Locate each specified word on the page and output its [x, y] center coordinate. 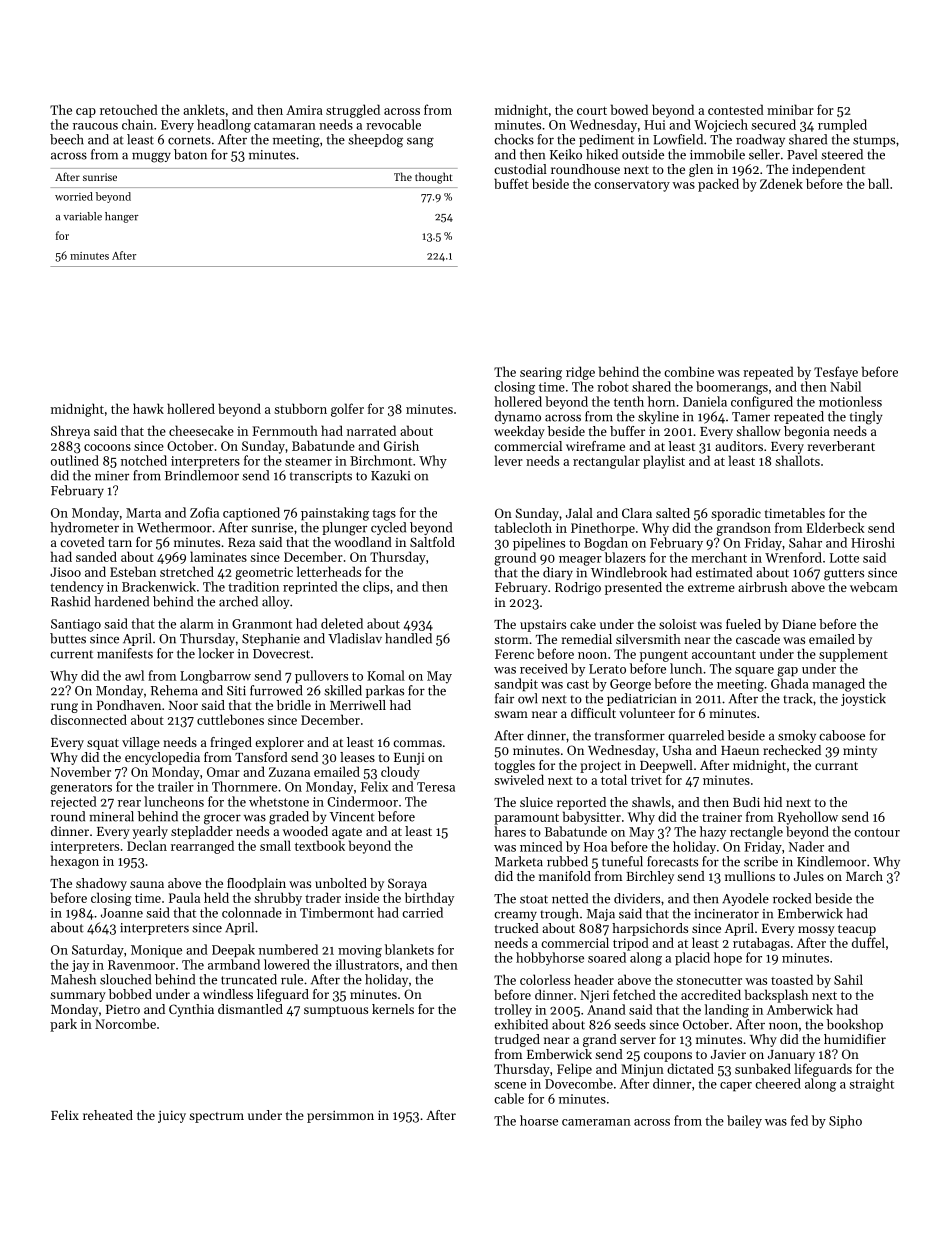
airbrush [762, 587]
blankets [409, 949]
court [592, 110]
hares [510, 831]
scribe [761, 861]
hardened [121, 601]
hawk [148, 408]
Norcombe [125, 1023]
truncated [249, 979]
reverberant [841, 446]
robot [613, 386]
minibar [790, 109]
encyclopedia [162, 758]
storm [511, 640]
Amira [304, 110]
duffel [868, 942]
